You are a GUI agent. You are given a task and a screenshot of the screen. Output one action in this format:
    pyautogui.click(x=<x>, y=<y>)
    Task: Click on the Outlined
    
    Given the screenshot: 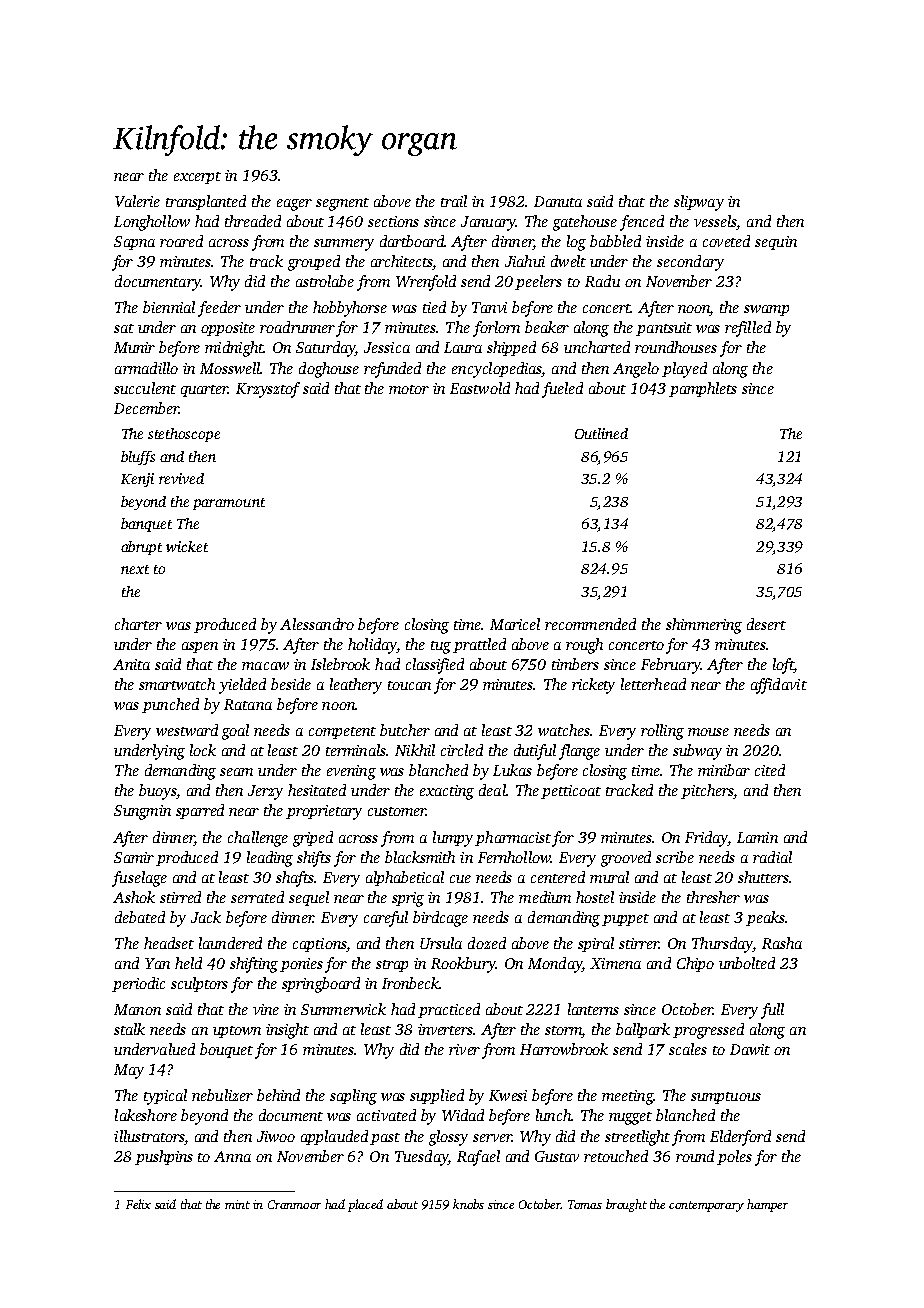 What is the action you would take?
    pyautogui.click(x=601, y=433)
